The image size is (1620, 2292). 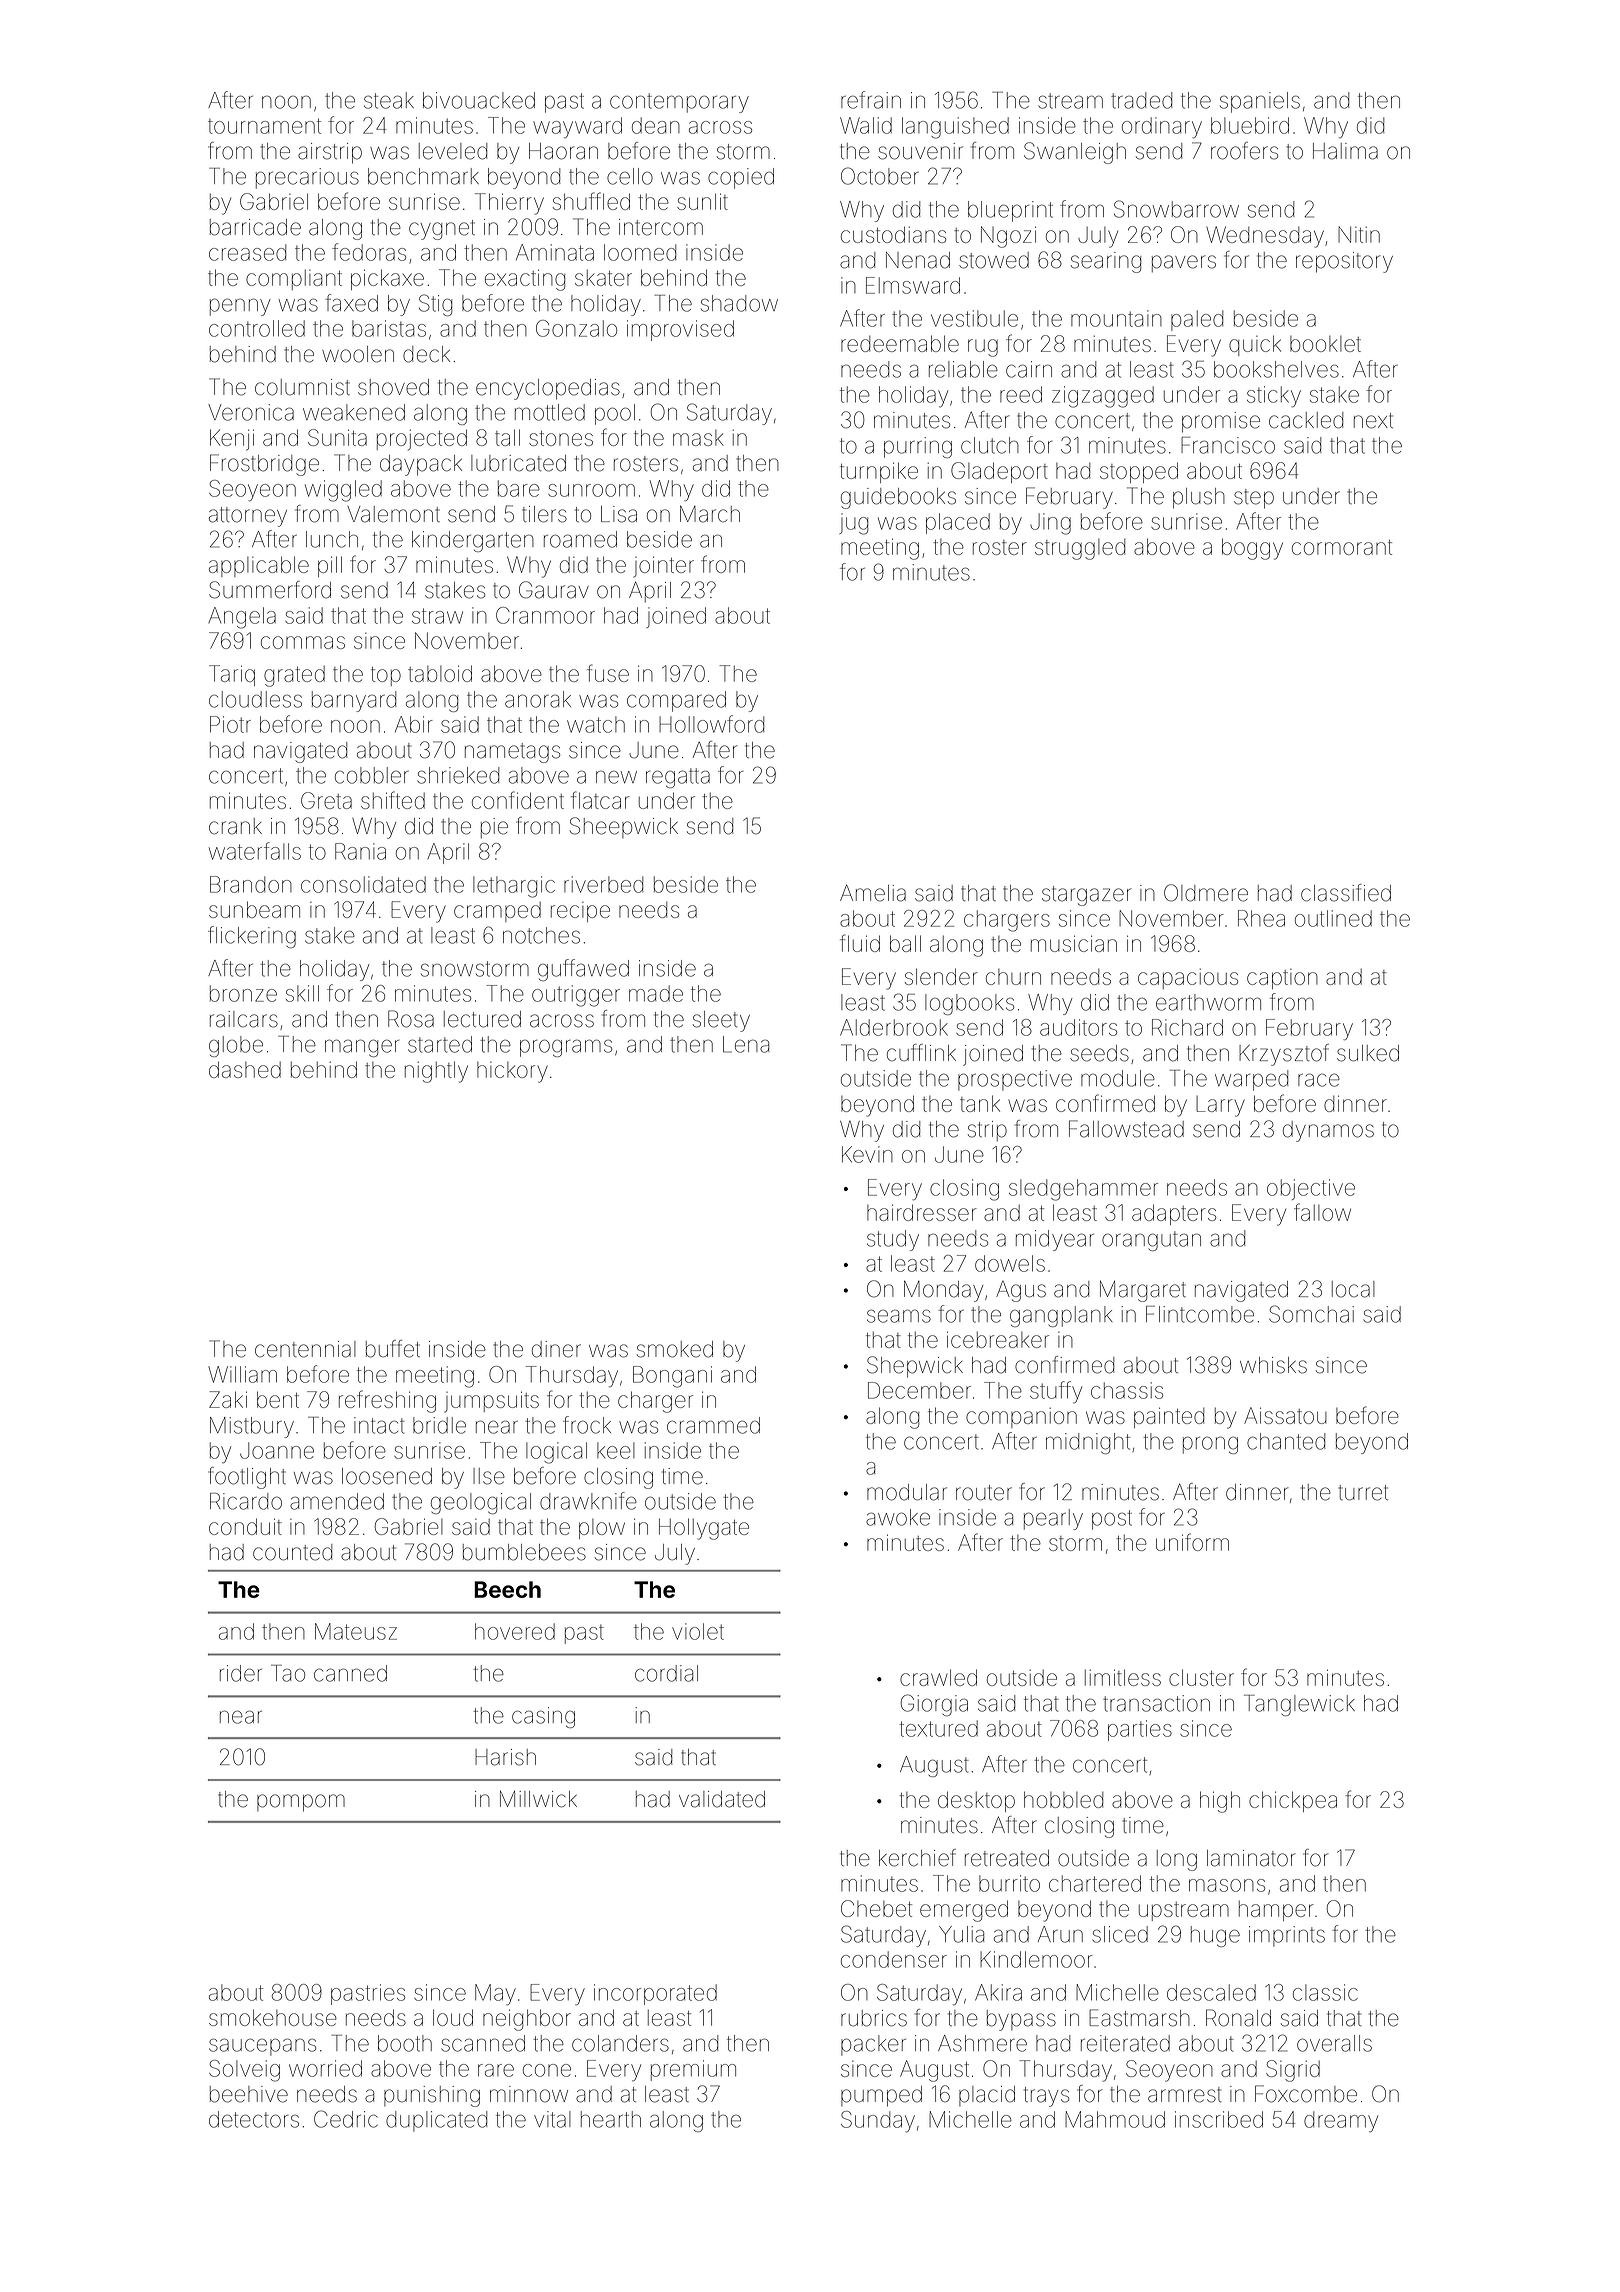 I want to click on creased, so click(x=247, y=252).
